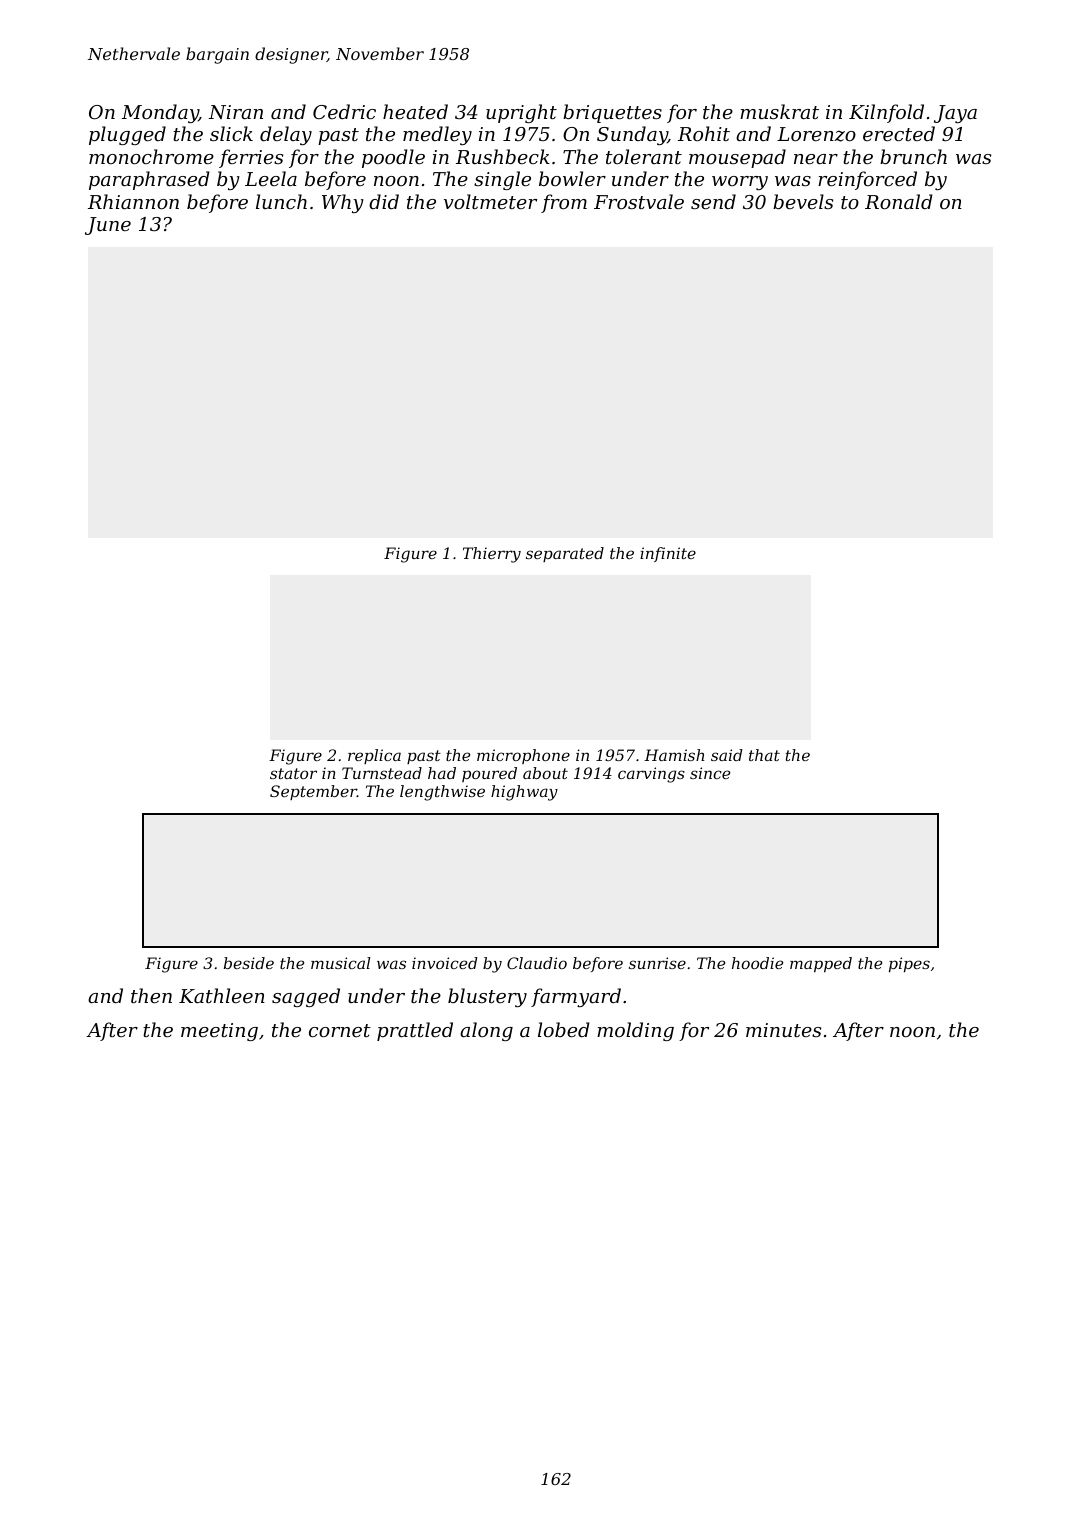 This document has height=1529, width=1081. I want to click on Ronald, so click(899, 201).
